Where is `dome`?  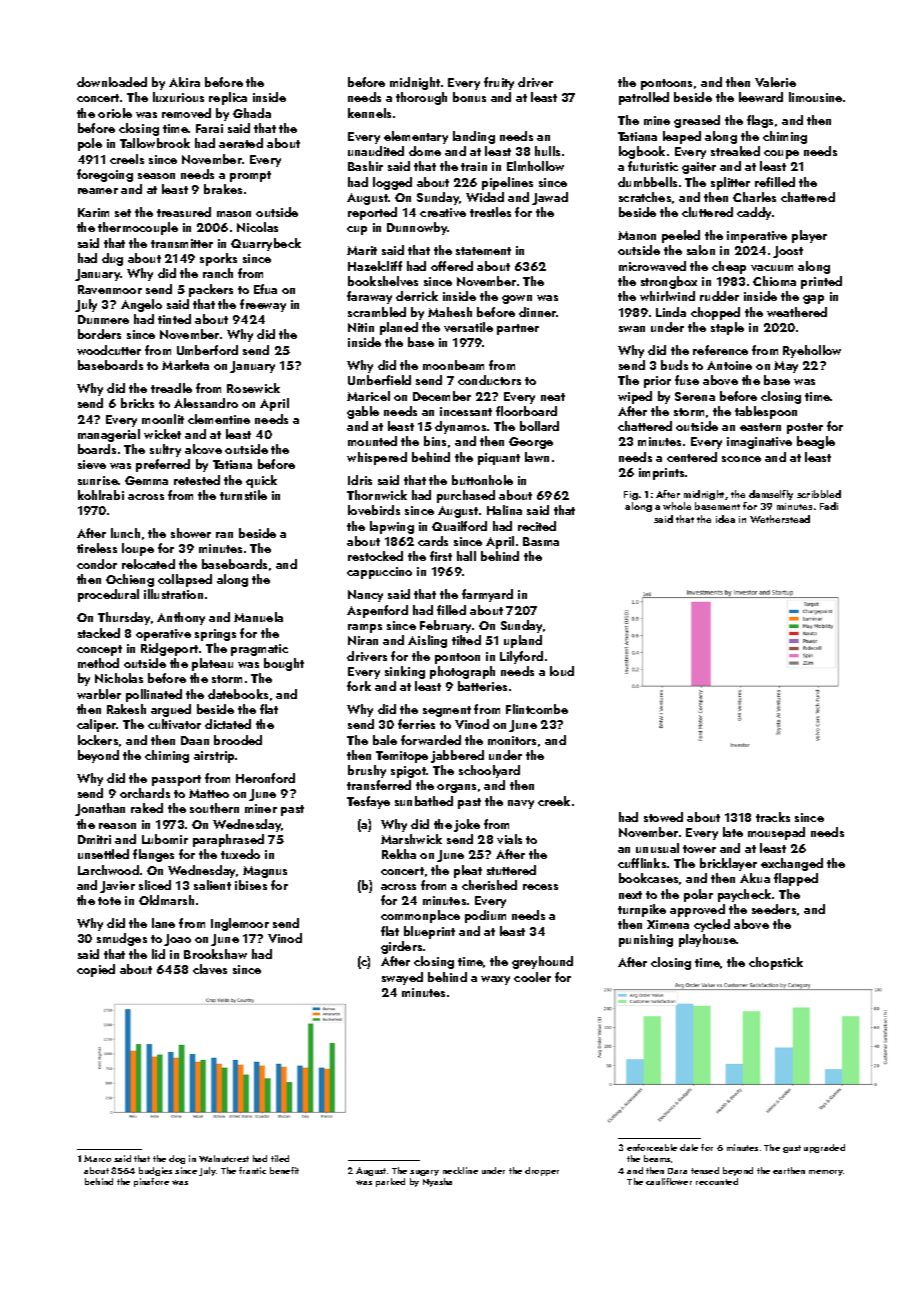
dome is located at coordinates (425, 151).
